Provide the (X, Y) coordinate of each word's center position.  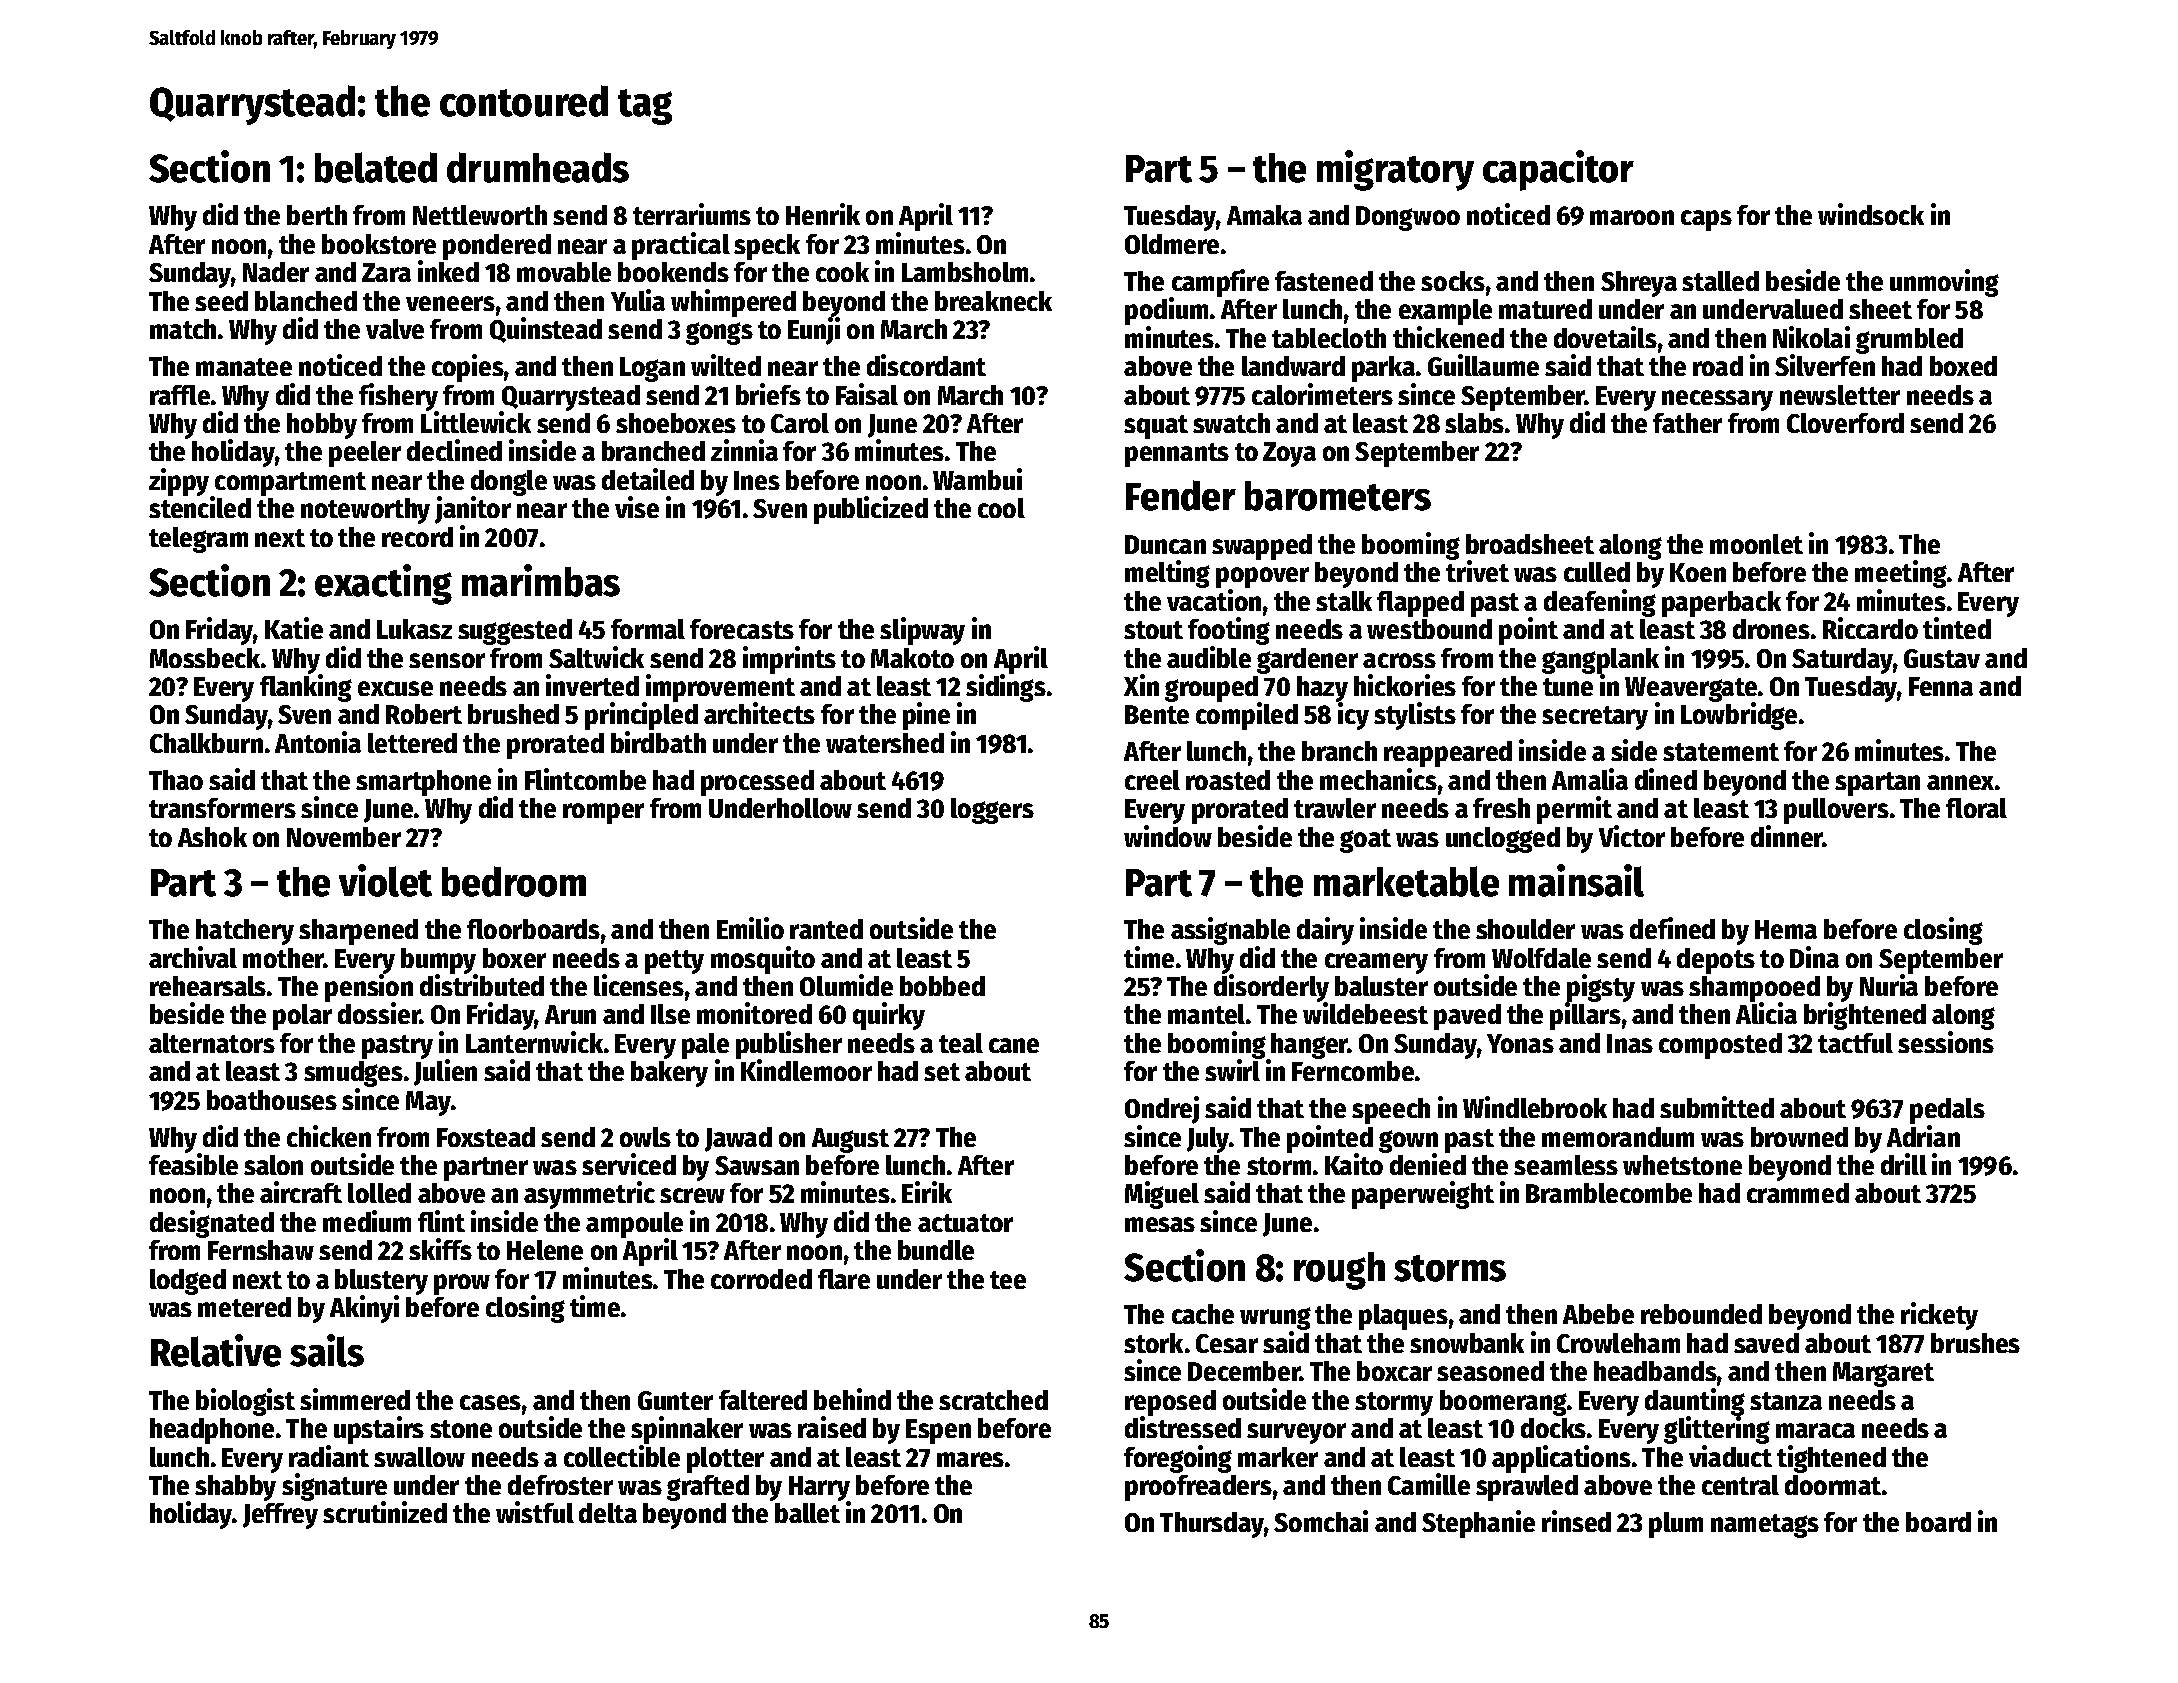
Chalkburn (206, 743)
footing (1229, 631)
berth (317, 215)
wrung (1275, 1318)
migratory (1395, 170)
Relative (216, 1350)
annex (1960, 782)
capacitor (1558, 170)
